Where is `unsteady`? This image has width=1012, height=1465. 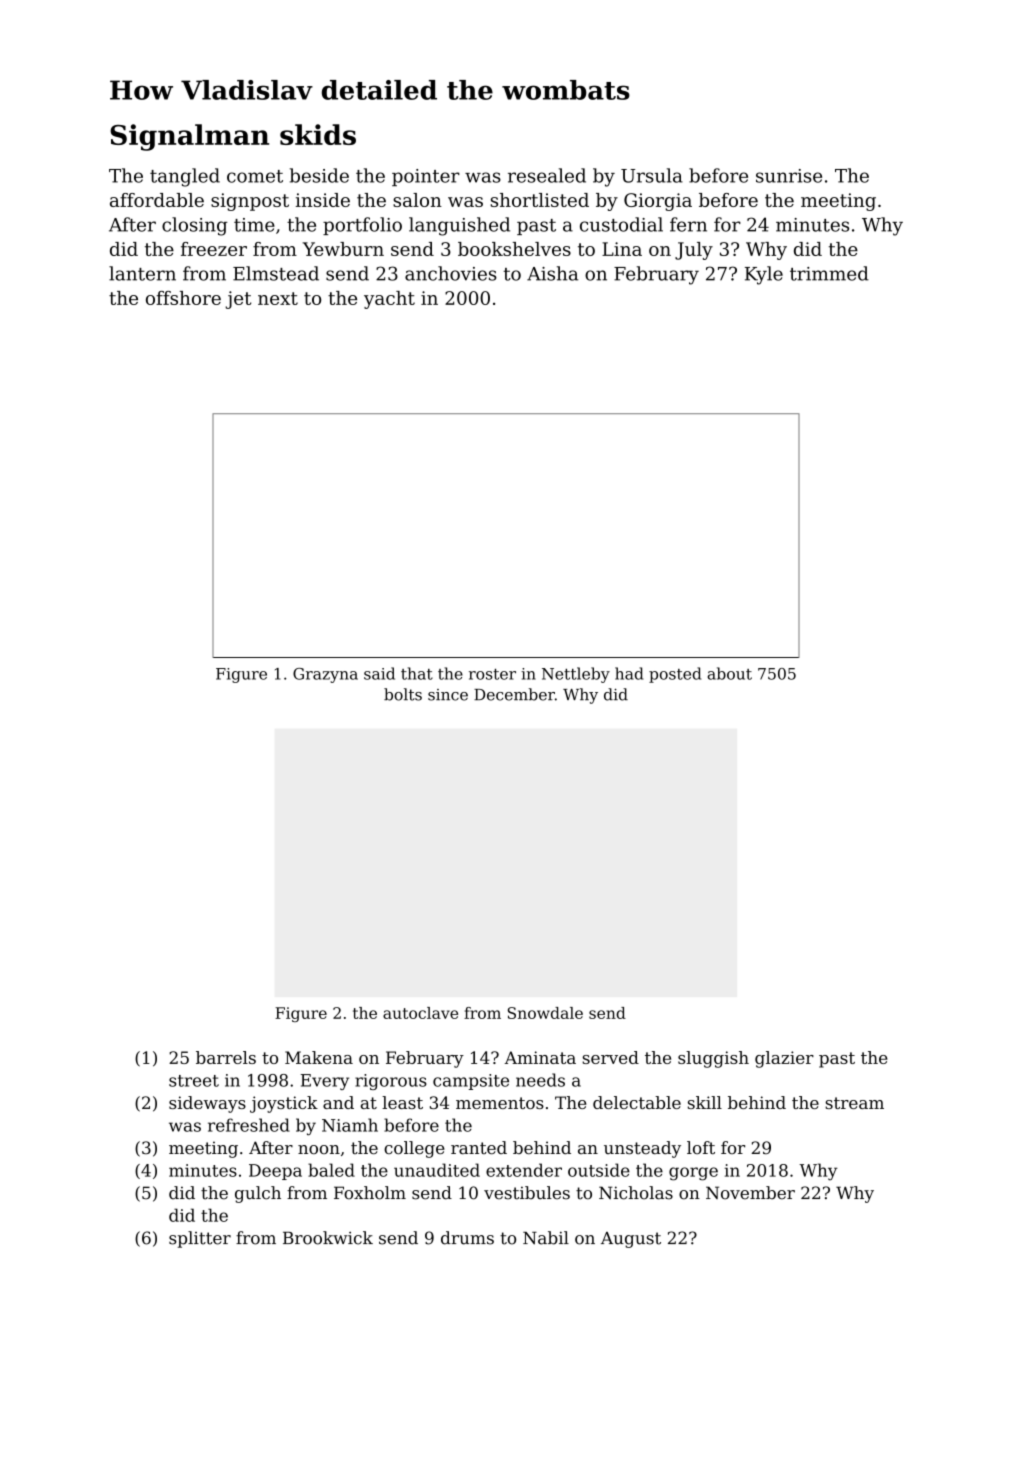 unsteady is located at coordinates (642, 1149).
